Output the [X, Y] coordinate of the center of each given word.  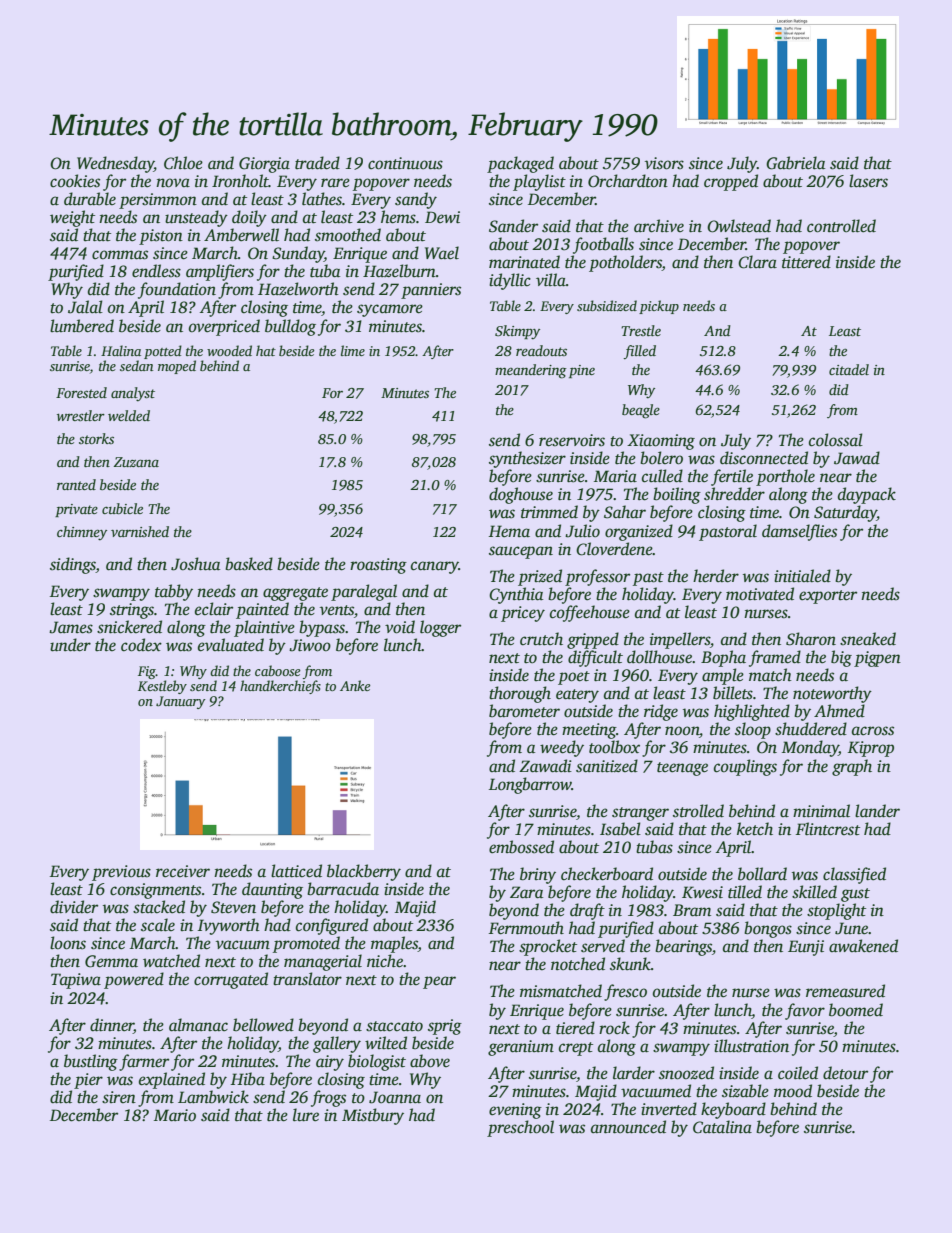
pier [88, 1081]
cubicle [122, 508]
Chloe [183, 163]
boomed [856, 1010]
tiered [575, 1028]
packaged [520, 164]
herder [716, 576]
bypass [322, 628]
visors [664, 163]
